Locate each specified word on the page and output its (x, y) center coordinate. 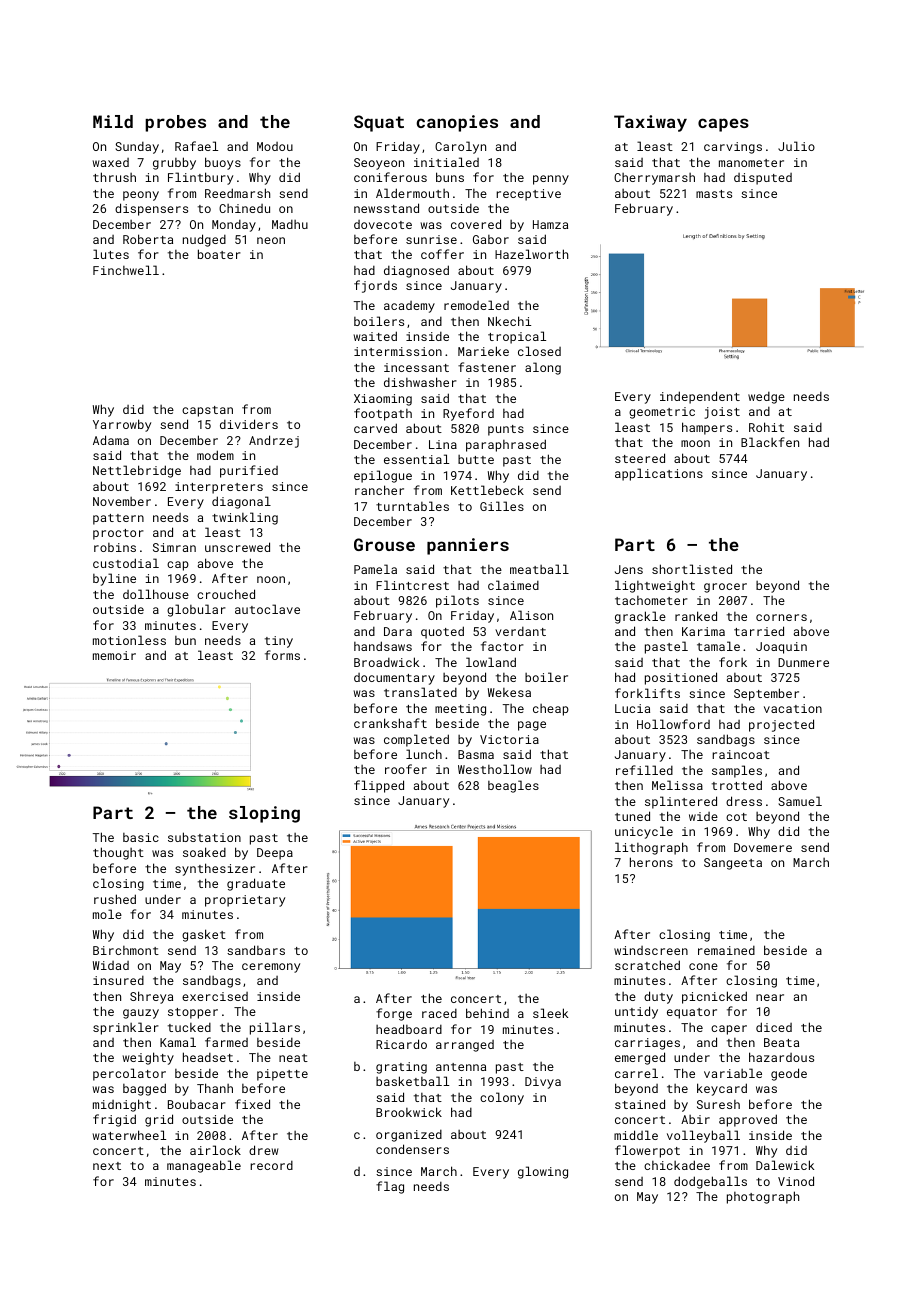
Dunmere (803, 662)
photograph (763, 1197)
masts (714, 194)
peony (141, 196)
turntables (412, 506)
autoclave (267, 609)
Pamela (375, 569)
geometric (662, 413)
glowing (543, 1172)
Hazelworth (531, 254)
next (107, 1166)
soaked (204, 852)
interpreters (219, 488)
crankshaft (390, 723)
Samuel (800, 801)
